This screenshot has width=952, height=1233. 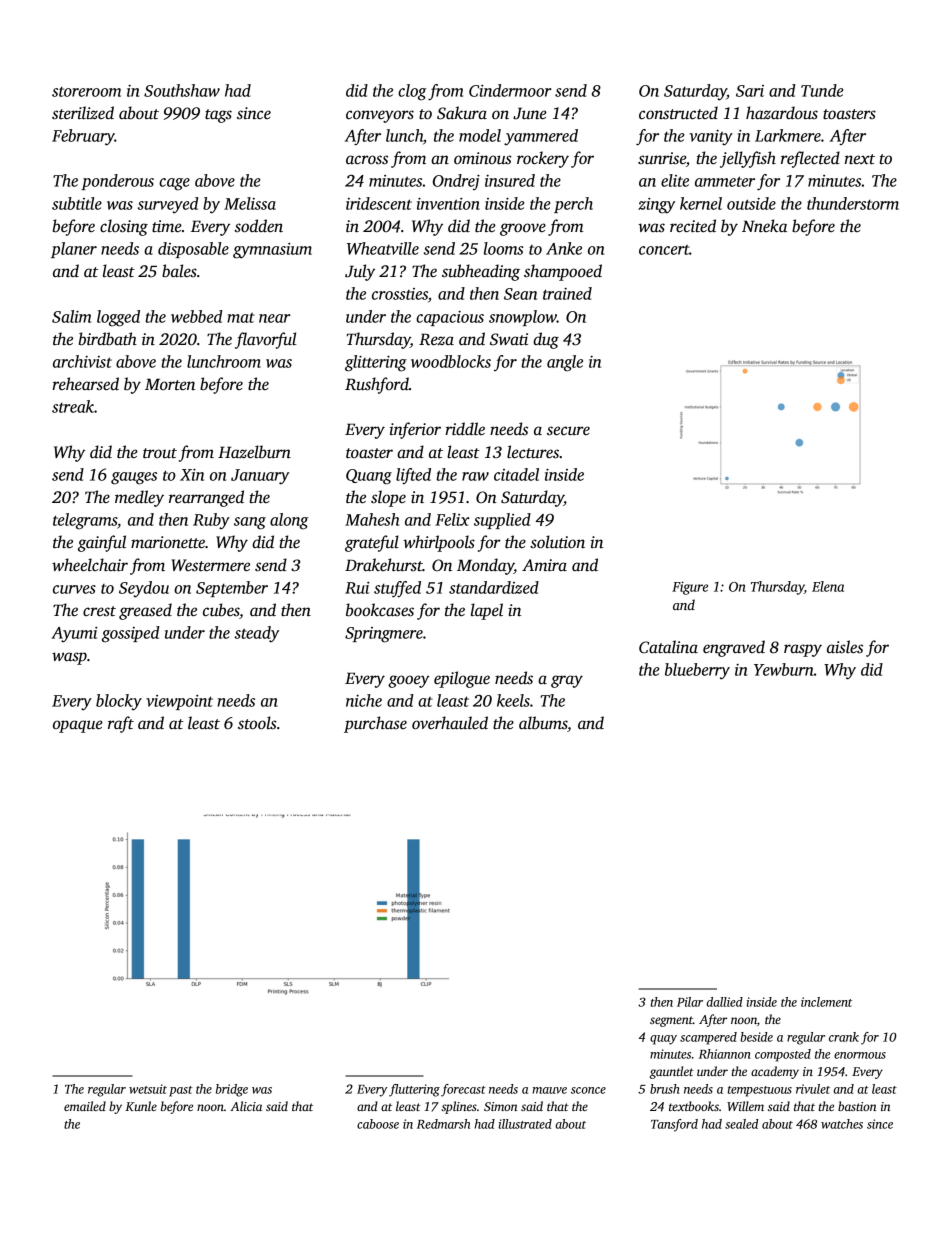 What do you see at coordinates (90, 564) in the screenshot?
I see `wheelchair` at bounding box center [90, 564].
